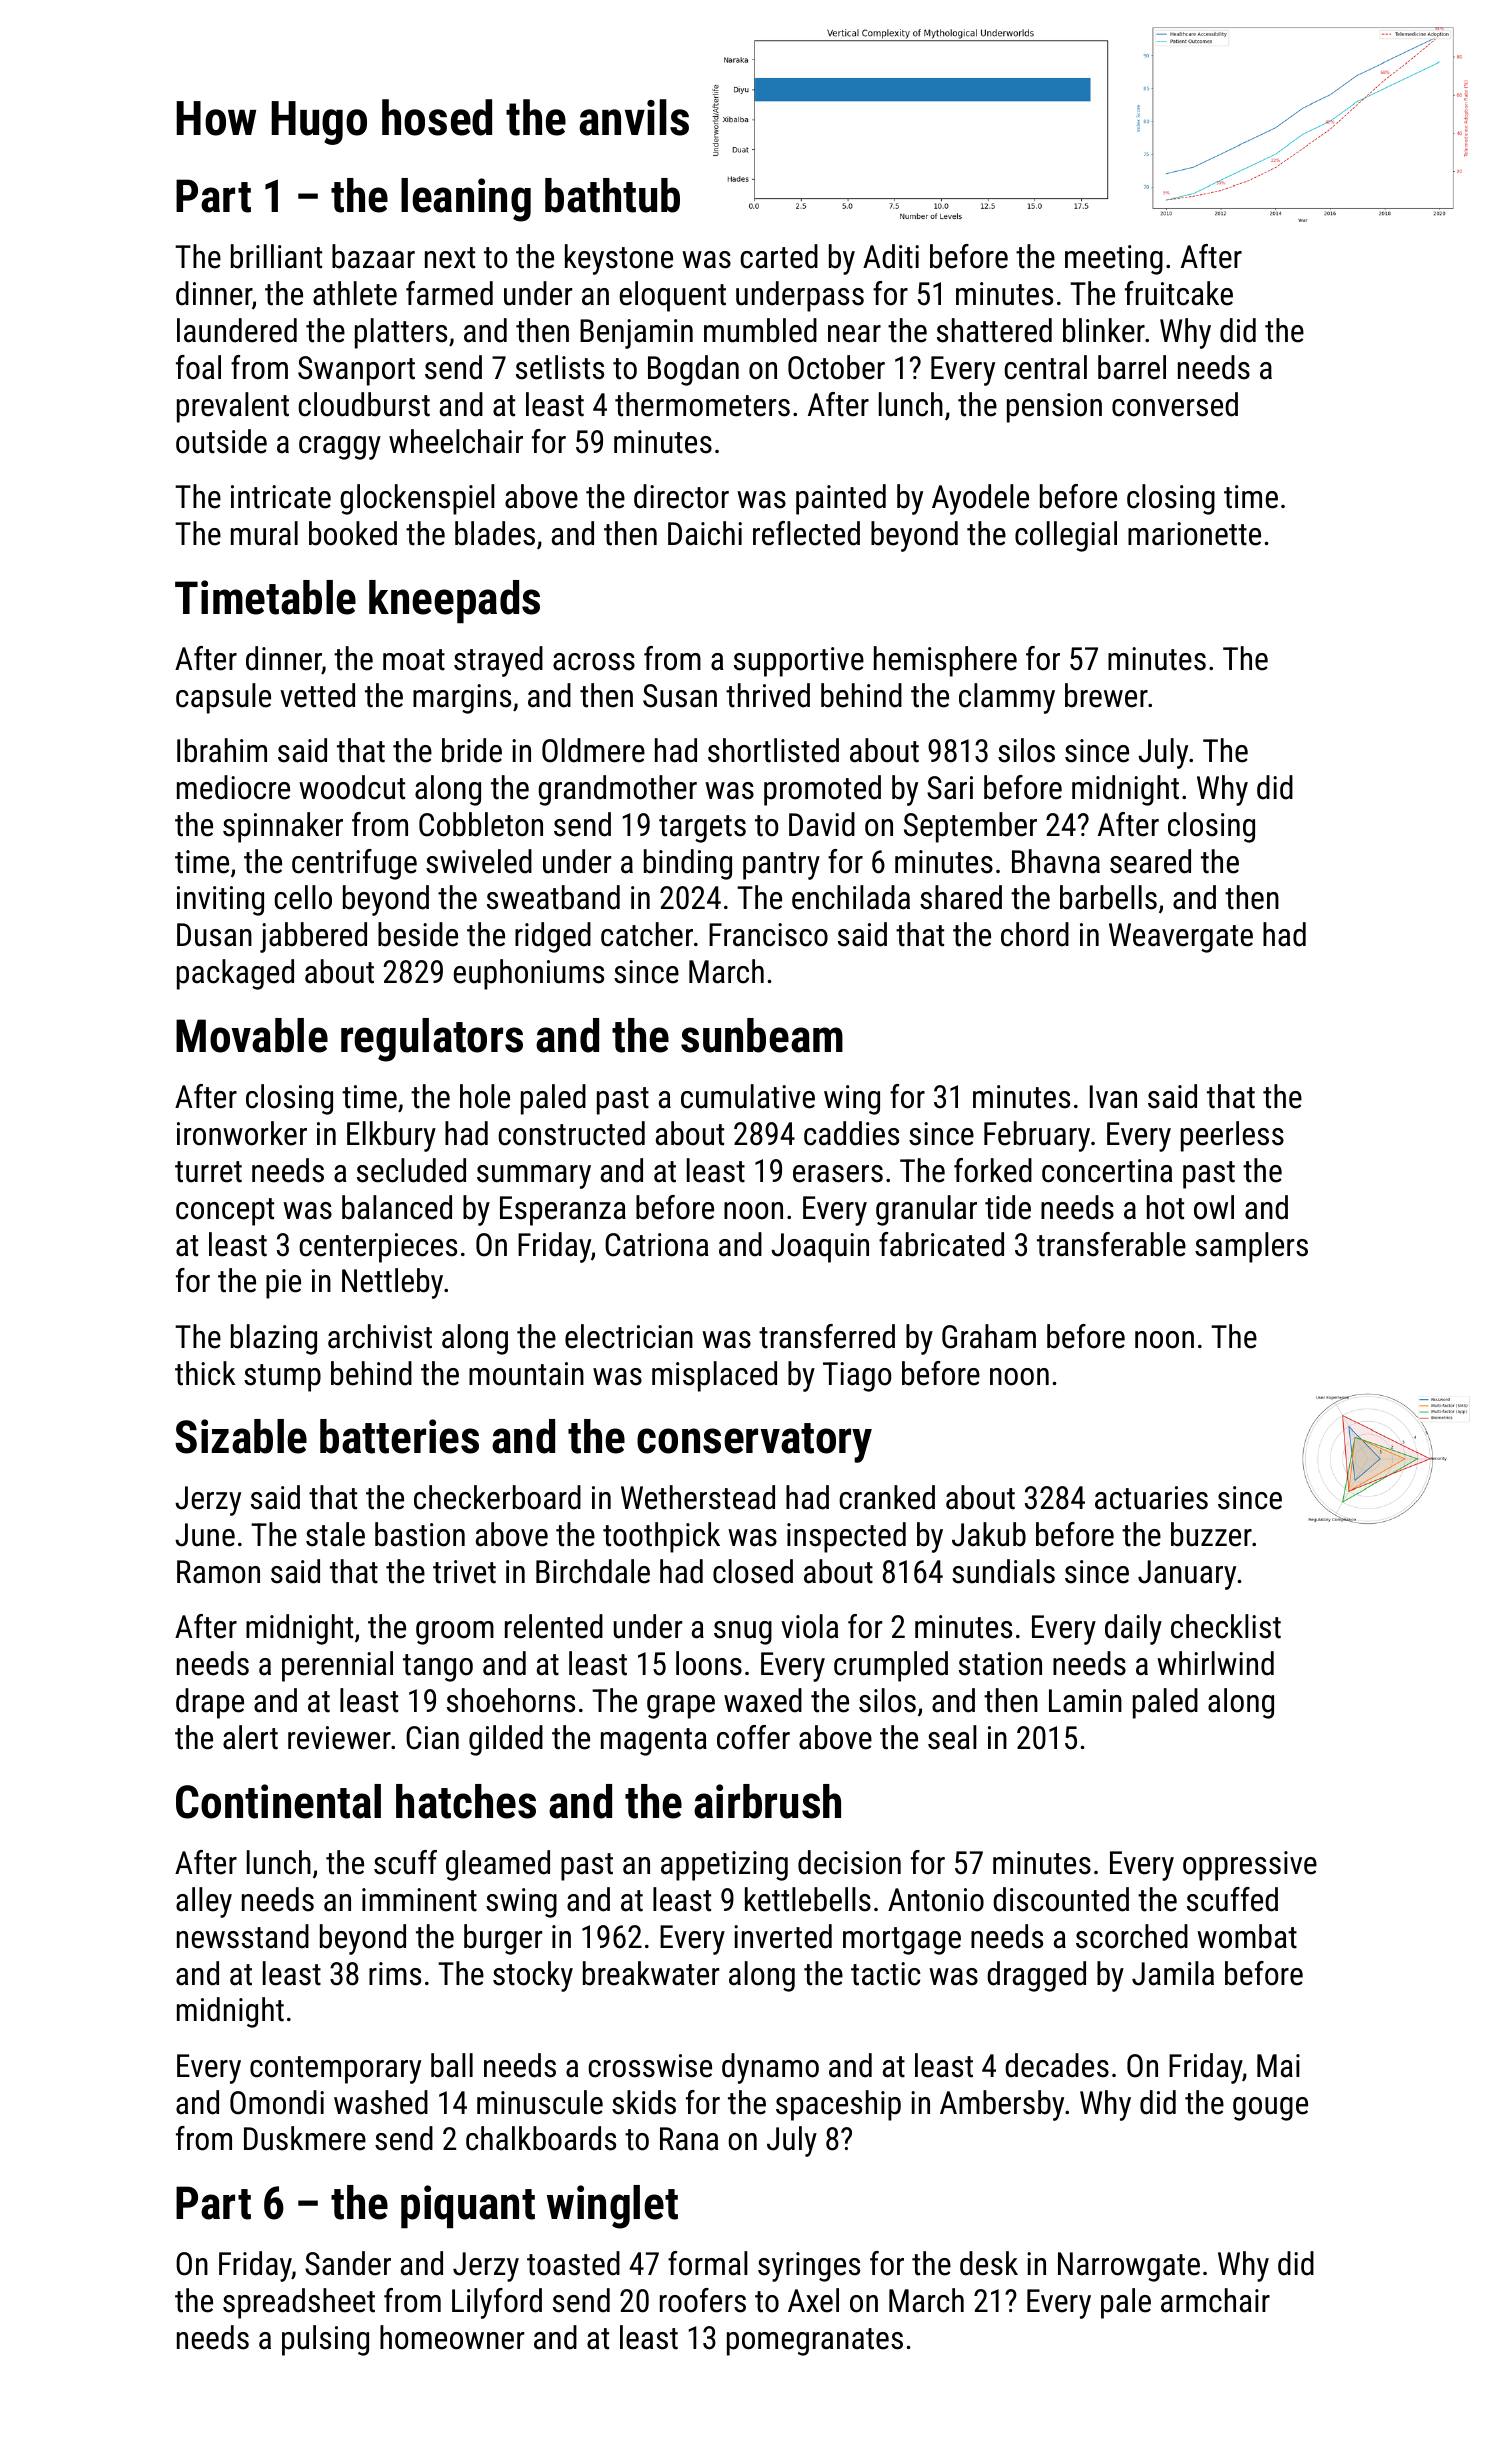 This screenshot has height=2464, width=1496. Describe the element at coordinates (1215, 2300) in the screenshot. I see `armchair` at that location.
